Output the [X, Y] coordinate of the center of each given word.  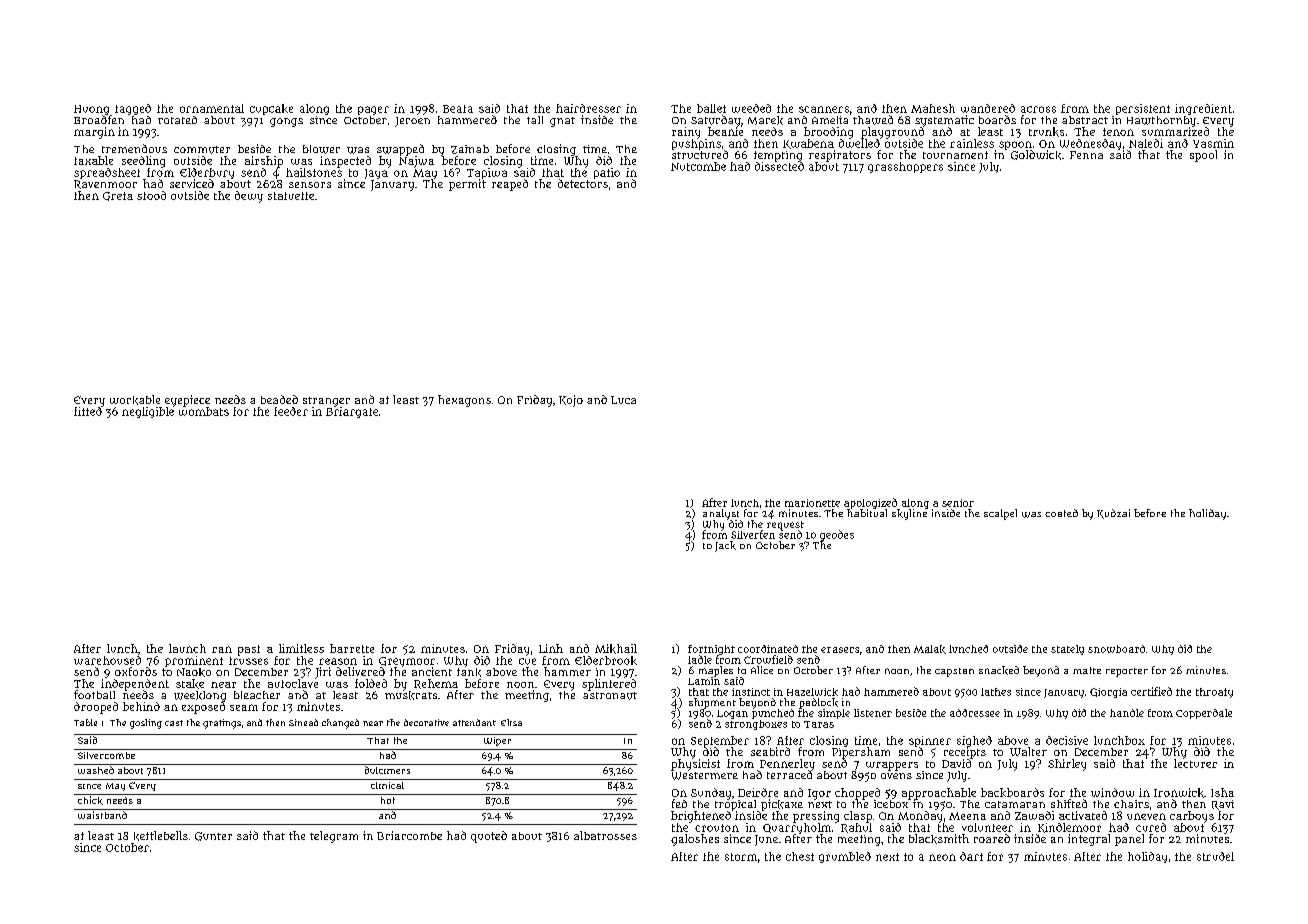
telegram [334, 837]
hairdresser [588, 108]
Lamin [704, 681]
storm [741, 857]
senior [958, 503]
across [1038, 109]
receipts [965, 753]
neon [942, 857]
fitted [88, 411]
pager [373, 110]
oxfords [136, 671]
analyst [721, 514]
